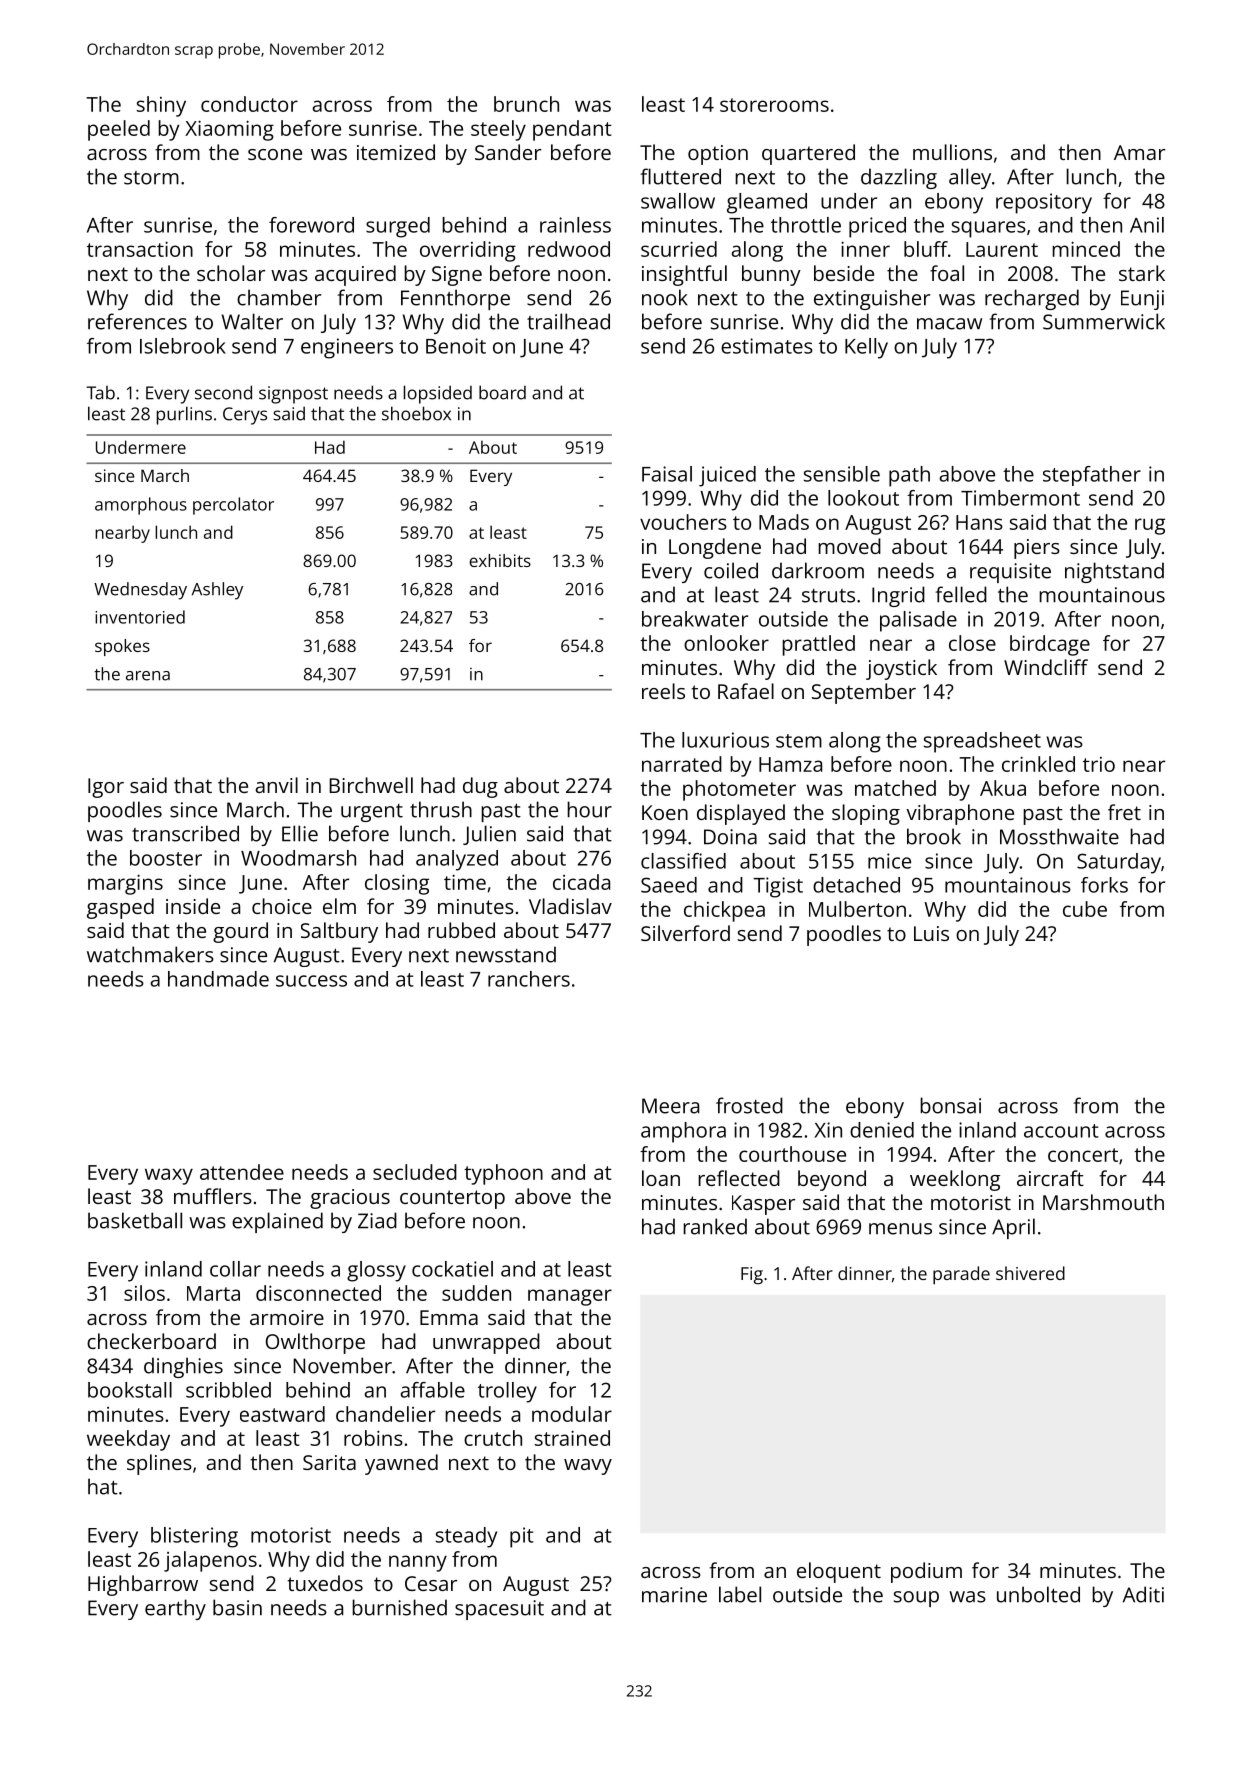 The image size is (1252, 1770). What do you see at coordinates (300, 833) in the screenshot?
I see `Ellie` at bounding box center [300, 833].
